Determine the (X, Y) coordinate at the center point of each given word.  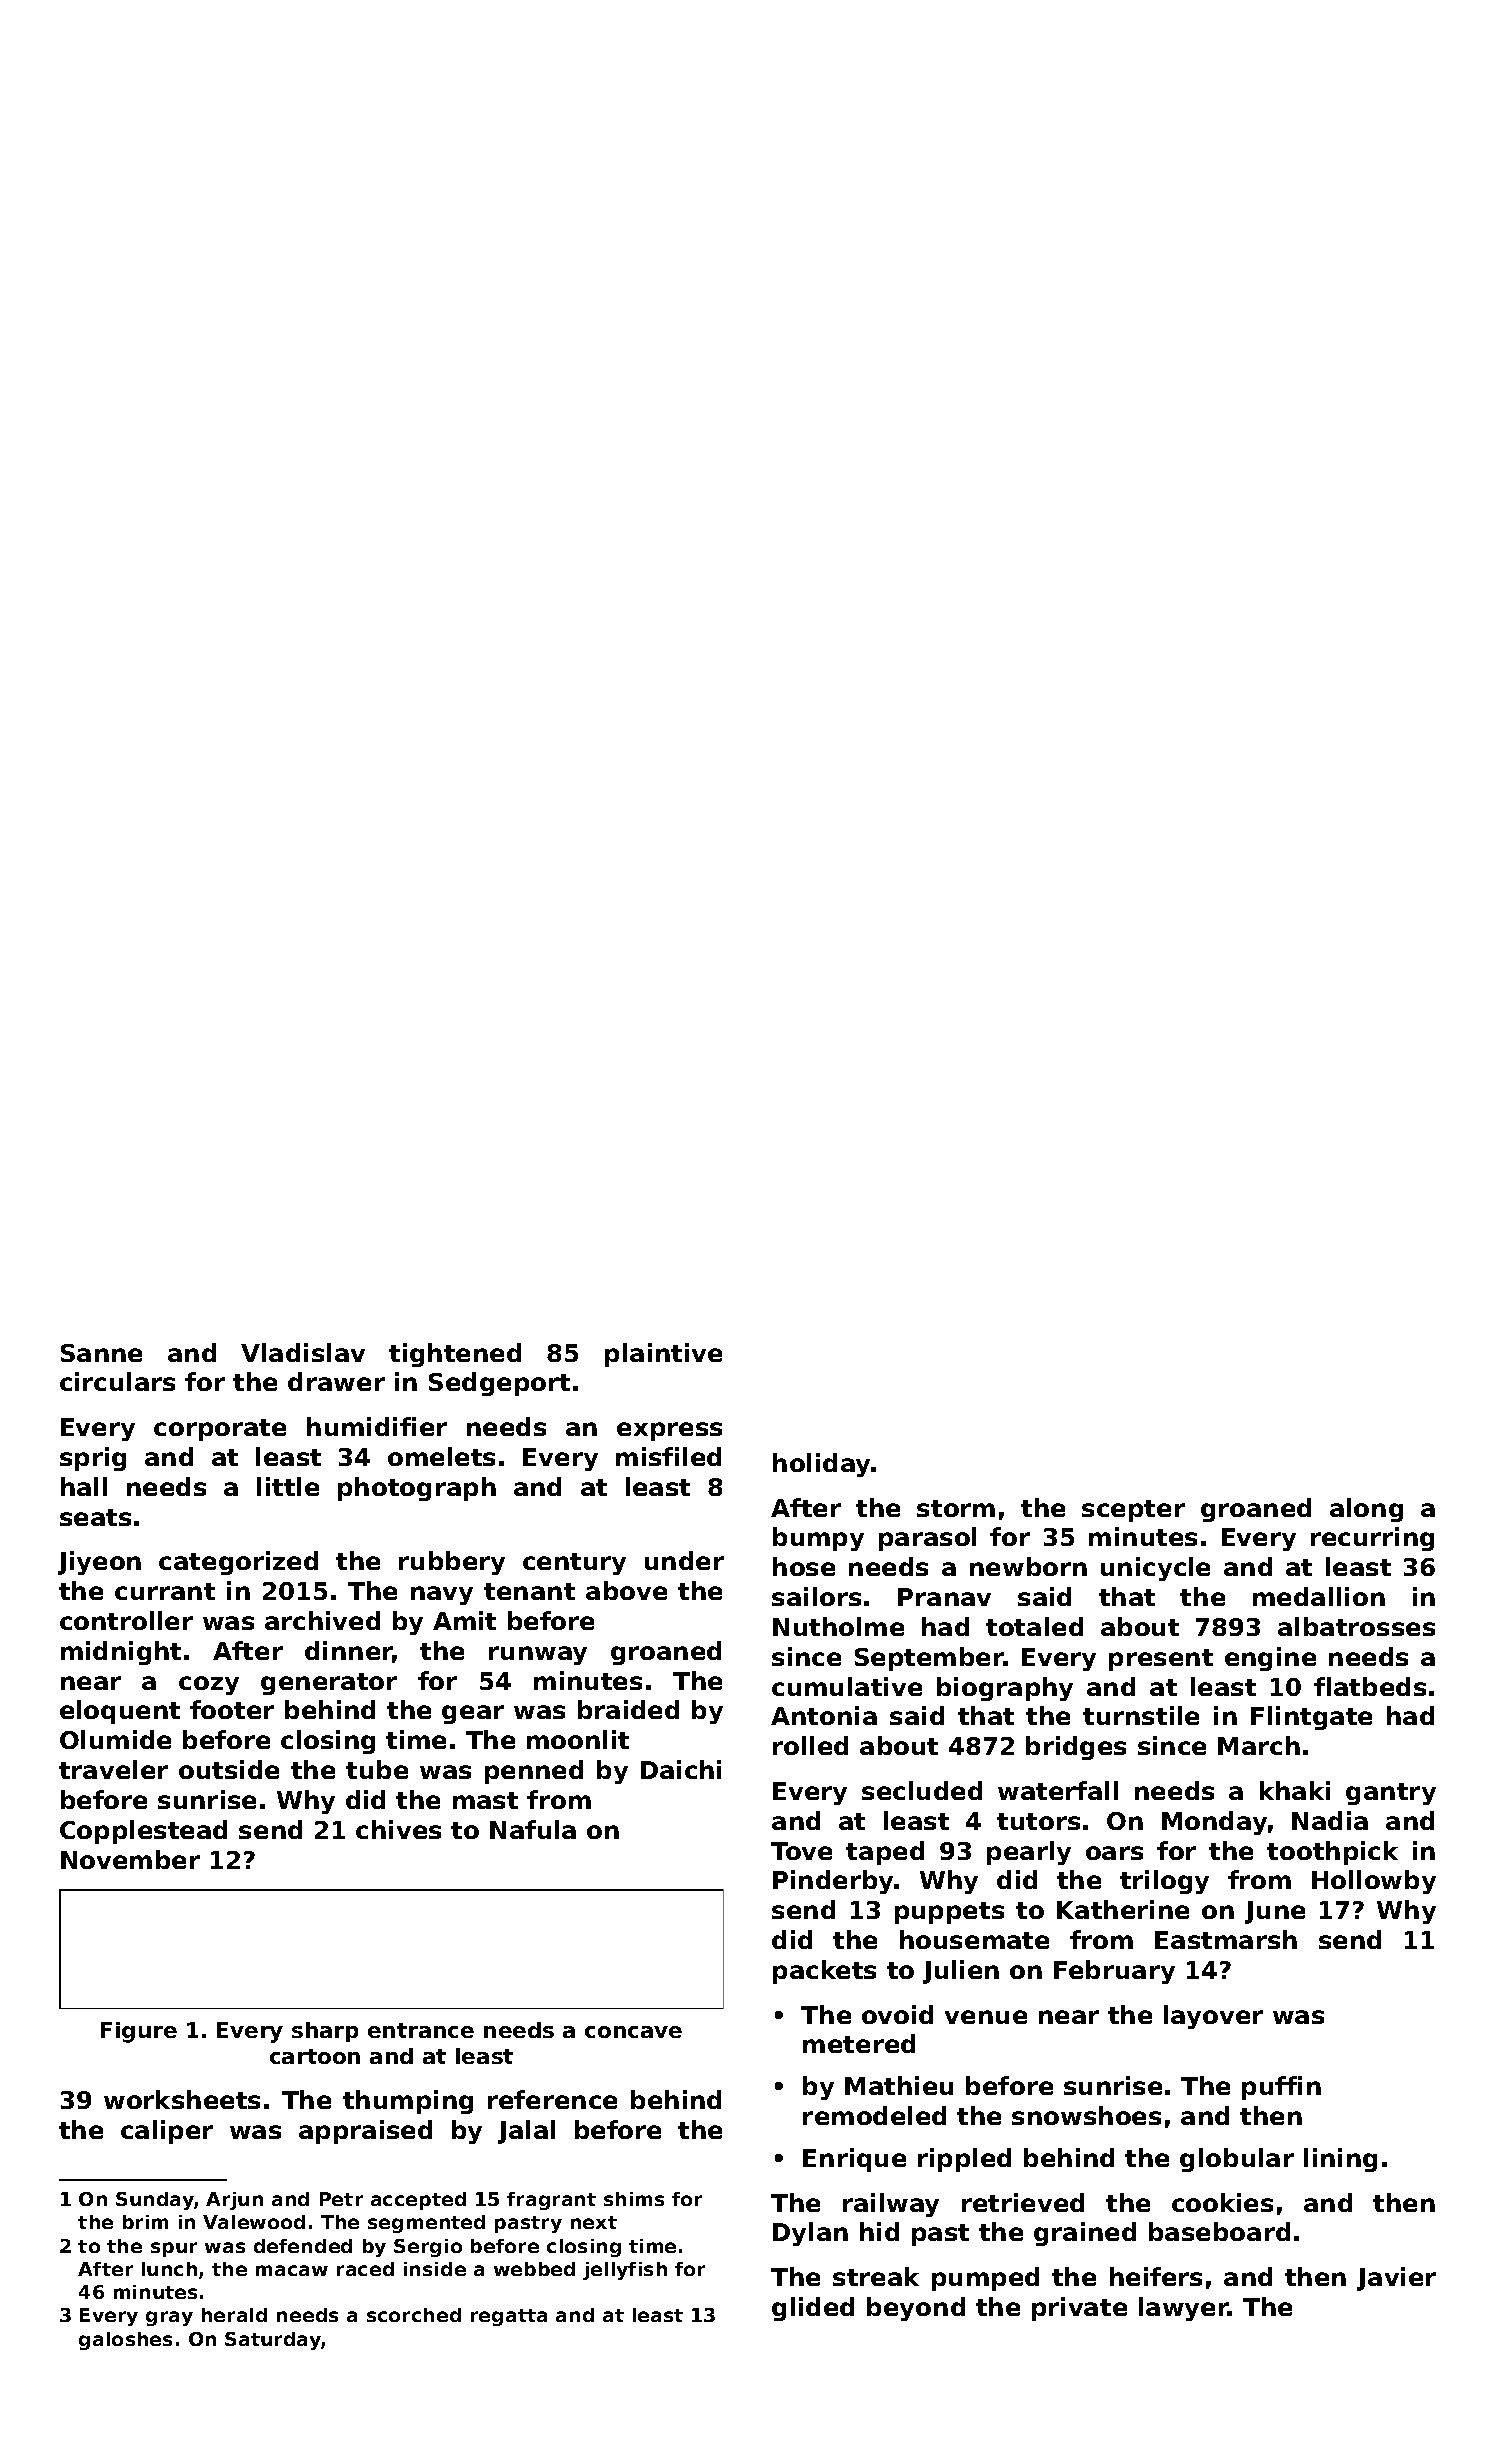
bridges (1076, 1748)
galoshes (125, 2341)
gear (473, 1714)
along (1366, 1510)
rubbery (452, 1563)
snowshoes (1086, 2115)
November (130, 1859)
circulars (117, 1381)
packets (824, 1972)
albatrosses (1356, 1626)
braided (628, 1709)
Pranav (944, 1597)
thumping (408, 2102)
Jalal (526, 2132)
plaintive (663, 1355)
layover (1213, 2017)
